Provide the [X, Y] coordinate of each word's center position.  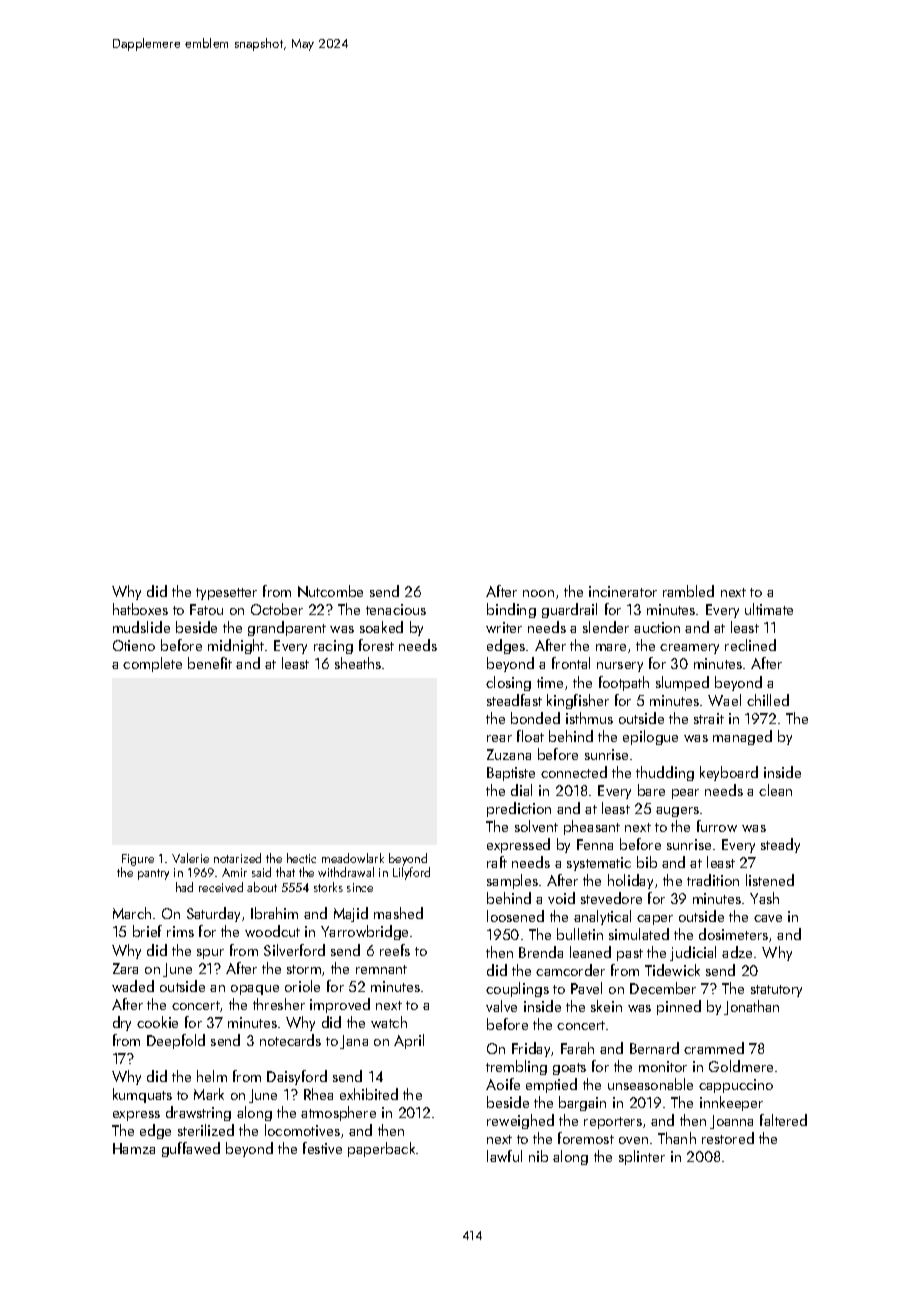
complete [152, 664]
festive [322, 1148]
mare [611, 647]
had [184, 887]
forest [376, 645]
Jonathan [751, 1007]
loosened [515, 916]
